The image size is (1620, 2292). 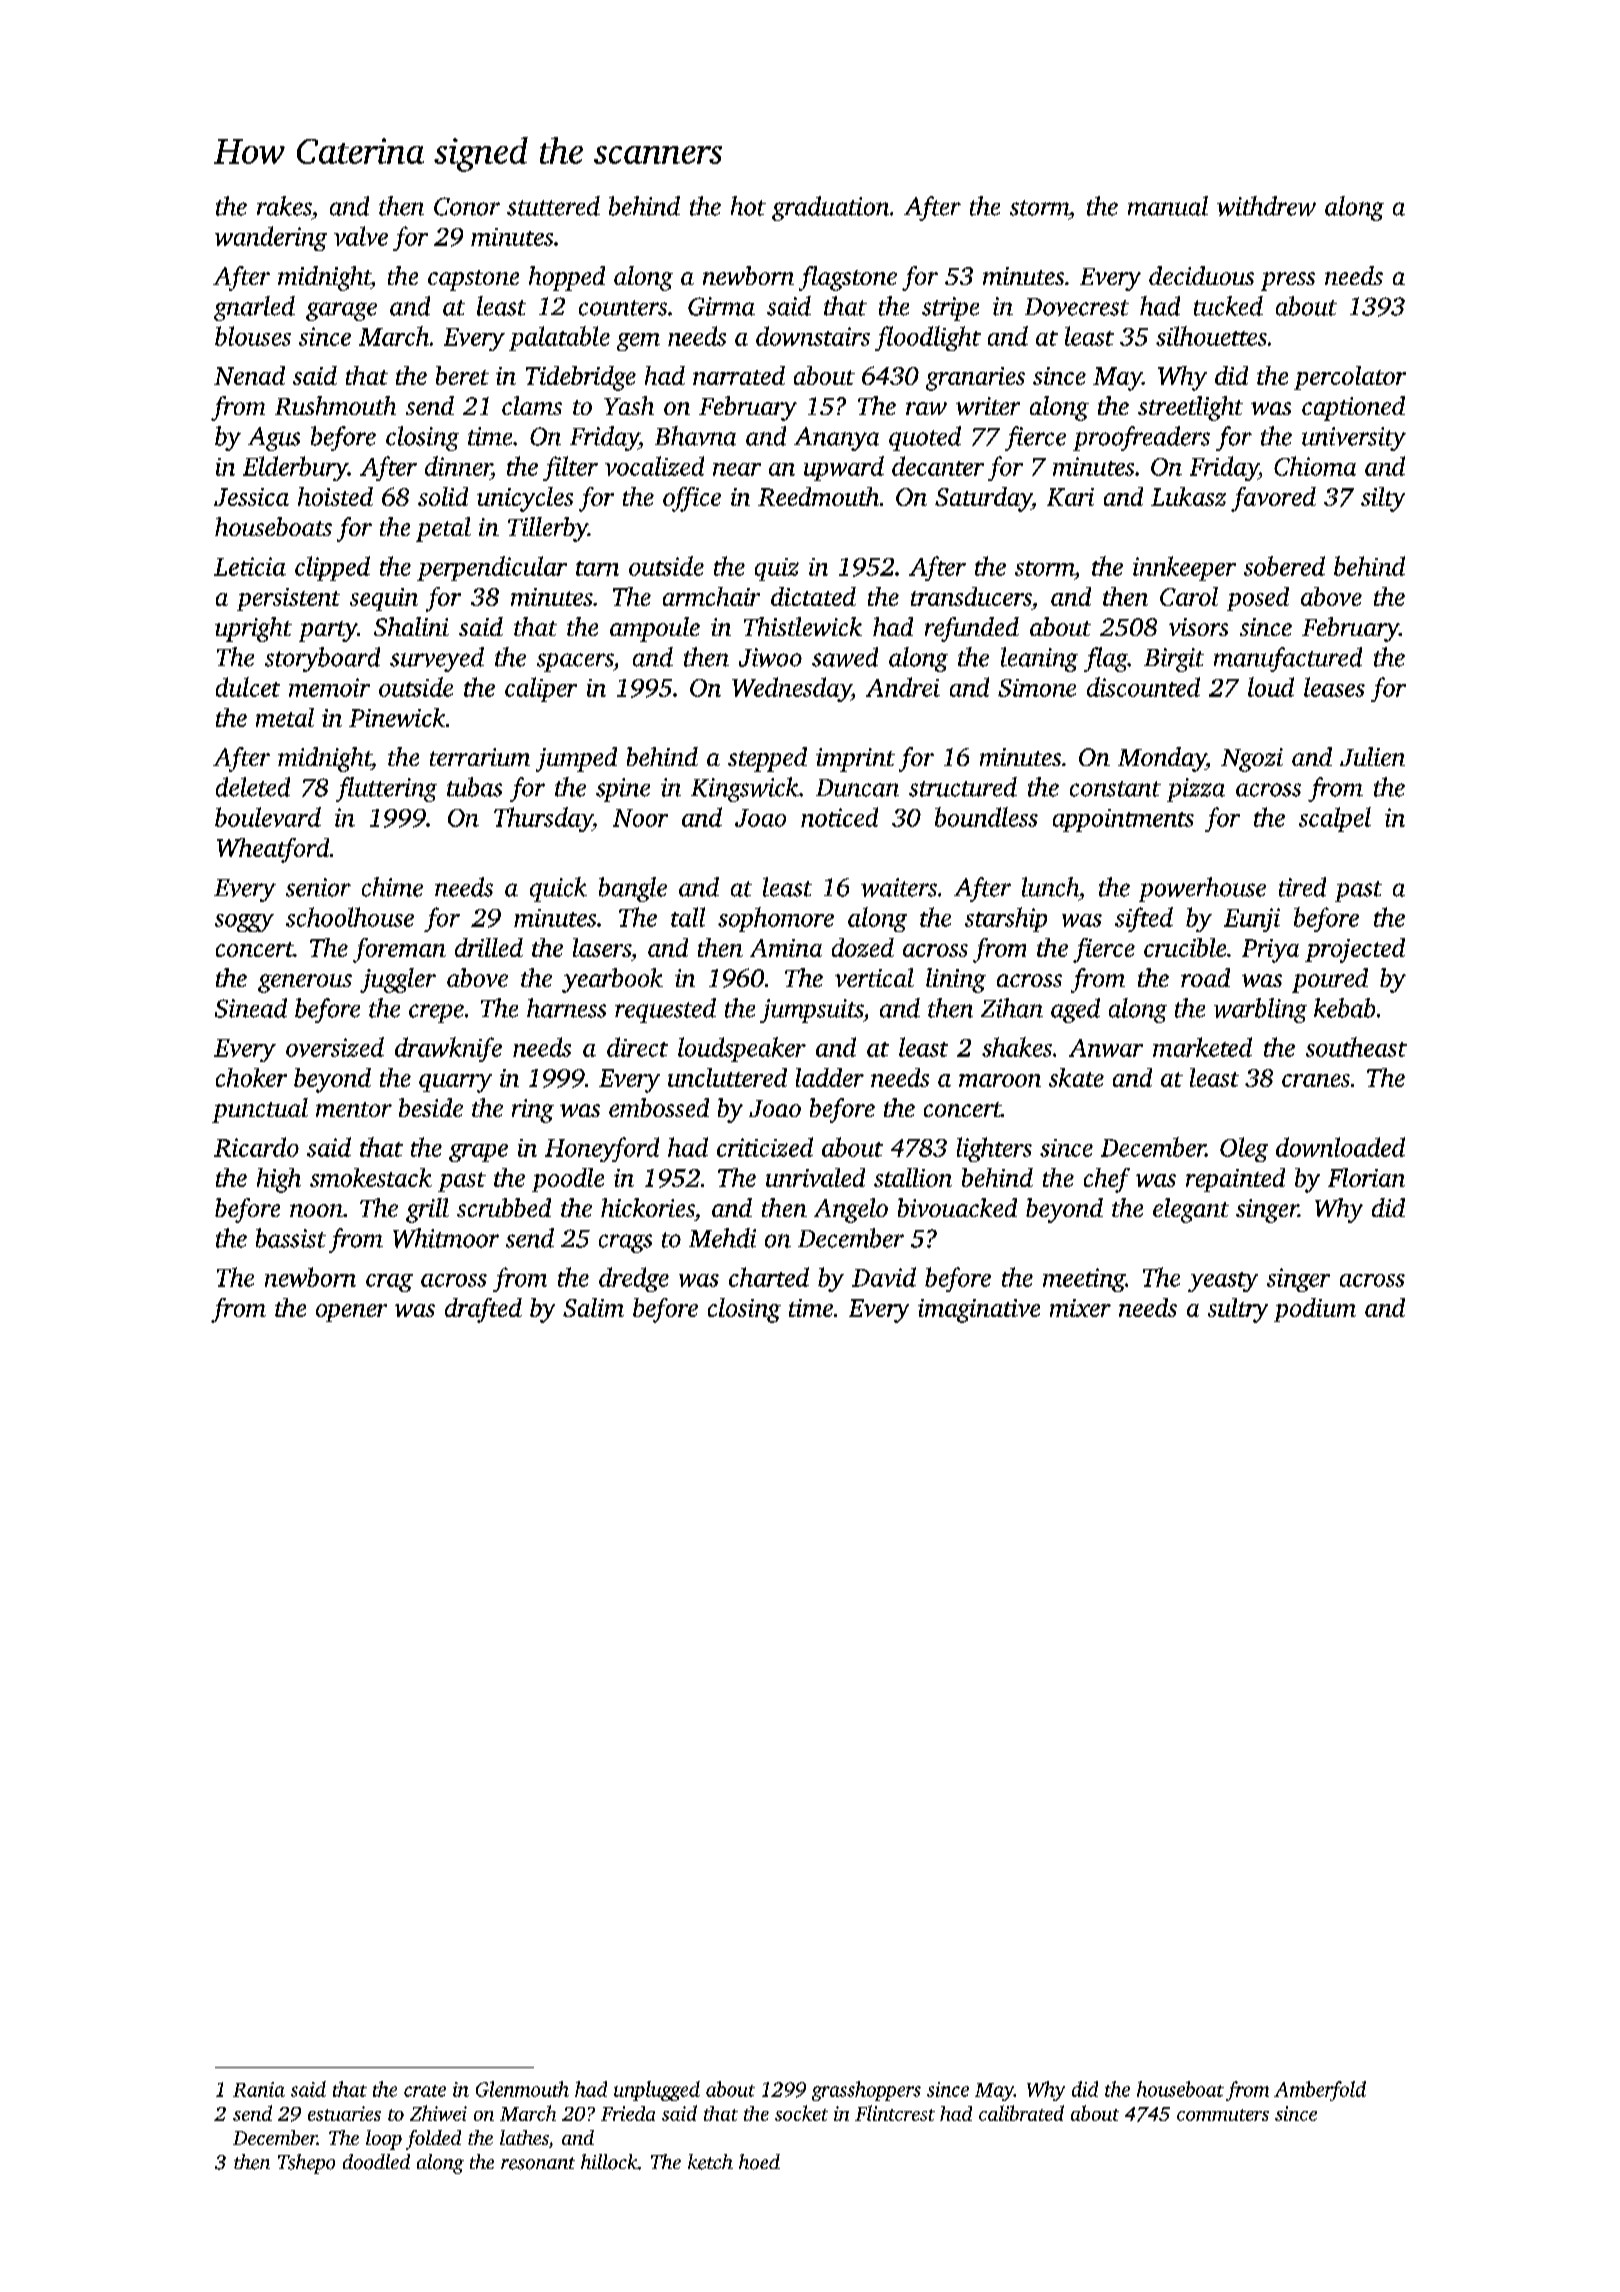 I want to click on Tshepo, so click(x=306, y=2164).
